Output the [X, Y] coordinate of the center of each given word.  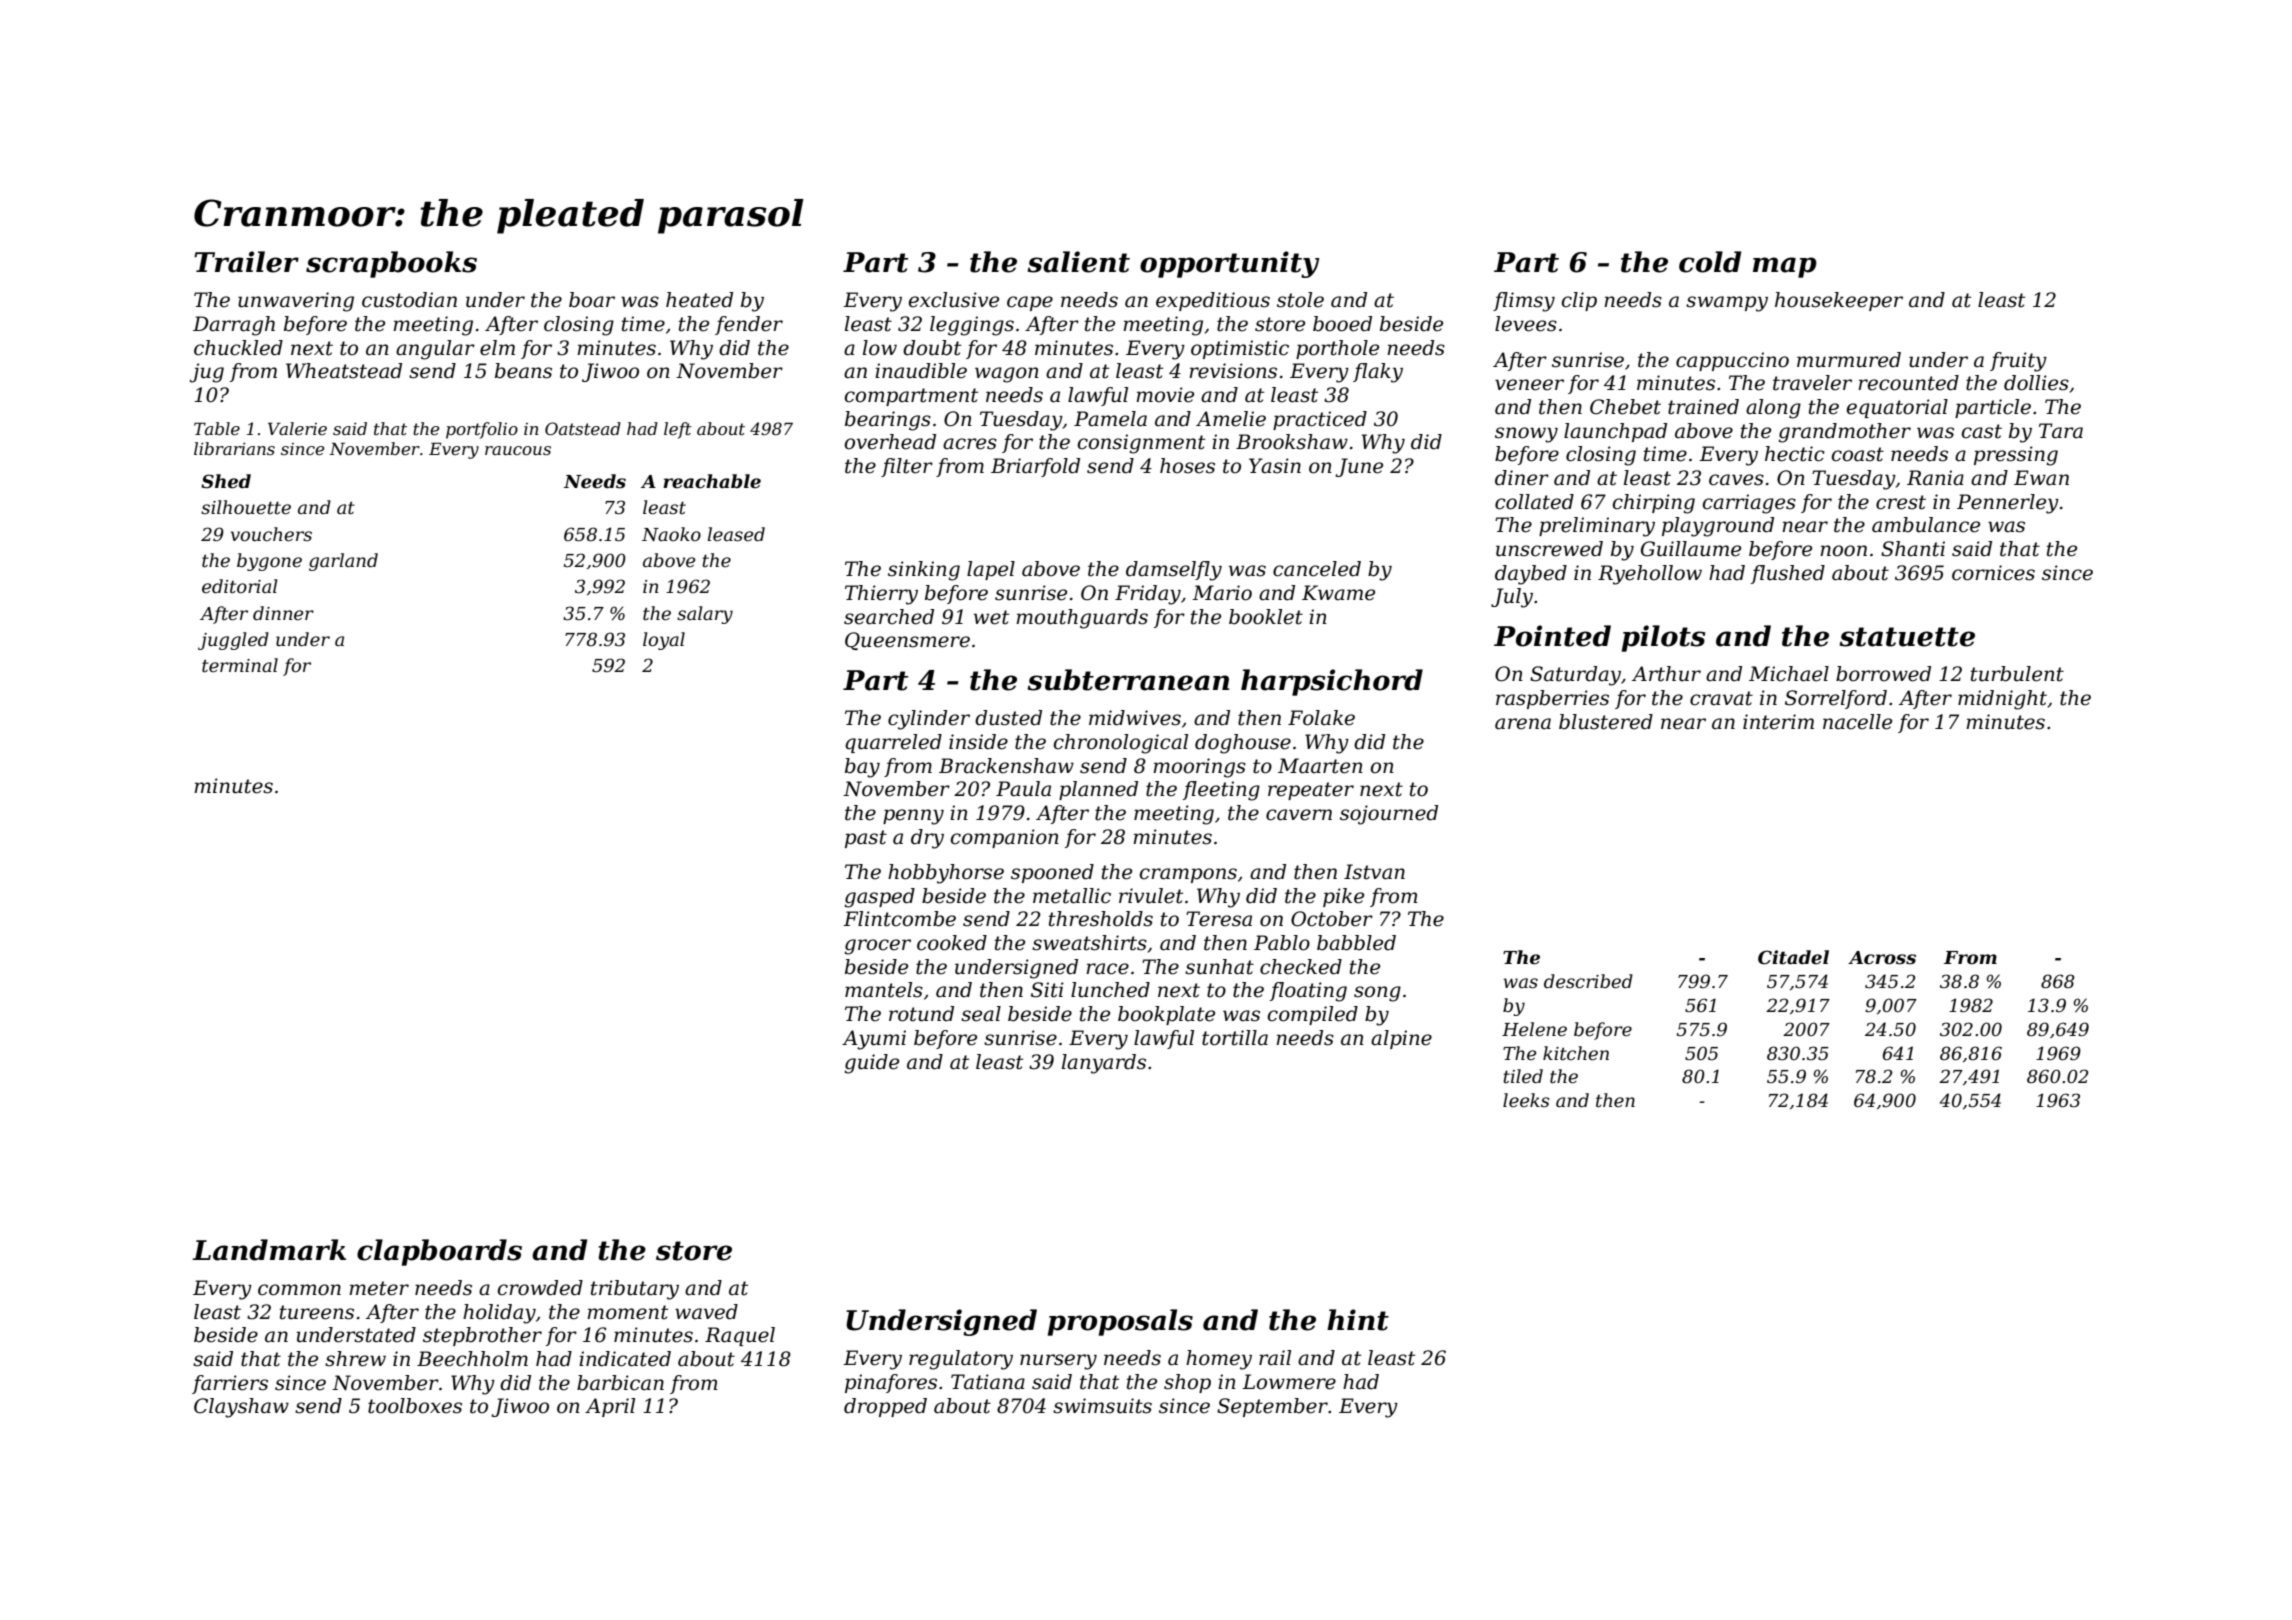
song [1377, 994]
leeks [1526, 1100]
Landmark [269, 1250]
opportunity [1229, 264]
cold [1710, 262]
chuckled [238, 348]
